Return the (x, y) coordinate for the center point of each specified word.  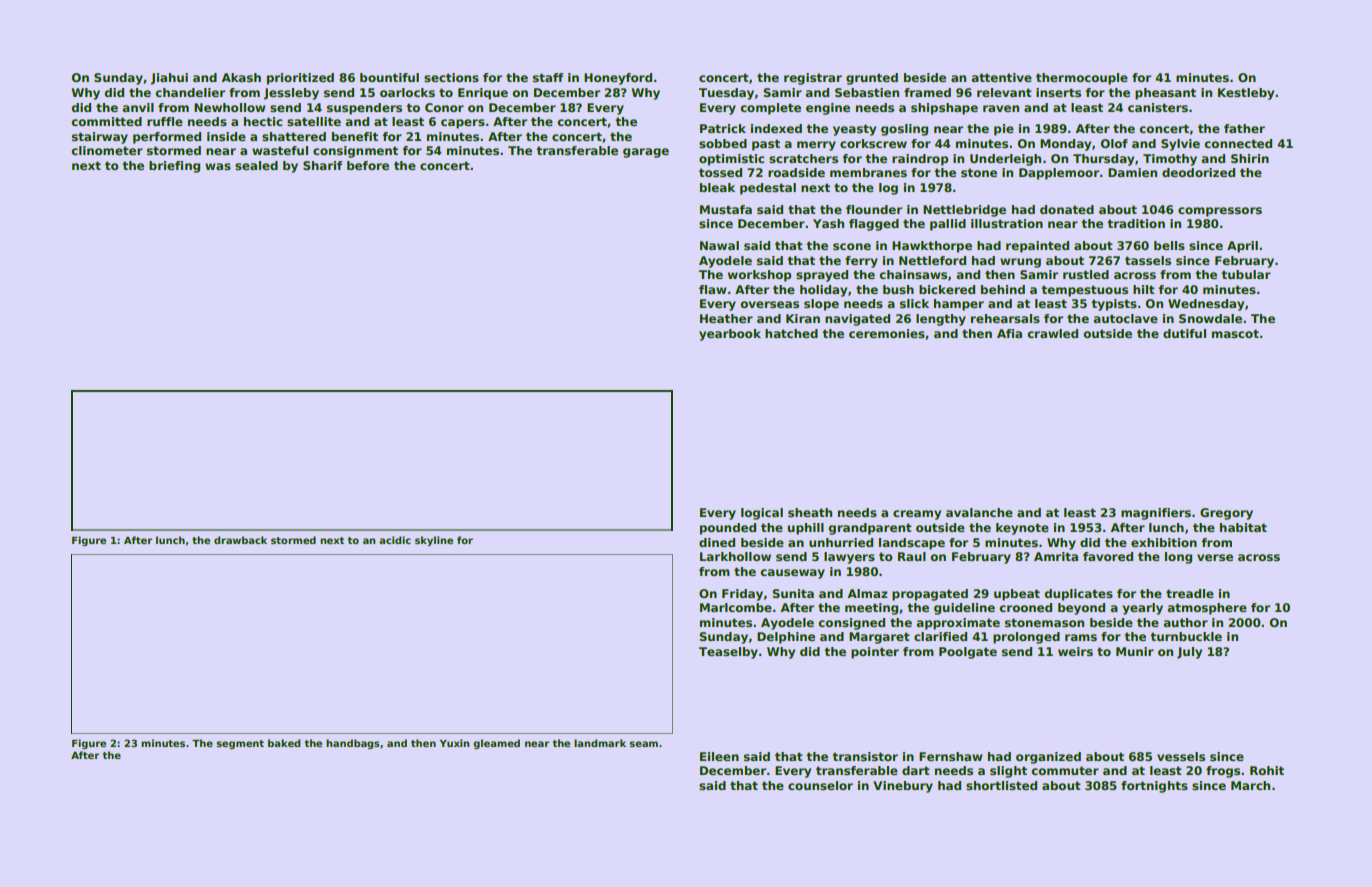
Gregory (1226, 514)
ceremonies (887, 333)
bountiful (389, 77)
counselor (820, 785)
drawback (240, 540)
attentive (1001, 77)
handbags (353, 744)
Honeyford (618, 79)
